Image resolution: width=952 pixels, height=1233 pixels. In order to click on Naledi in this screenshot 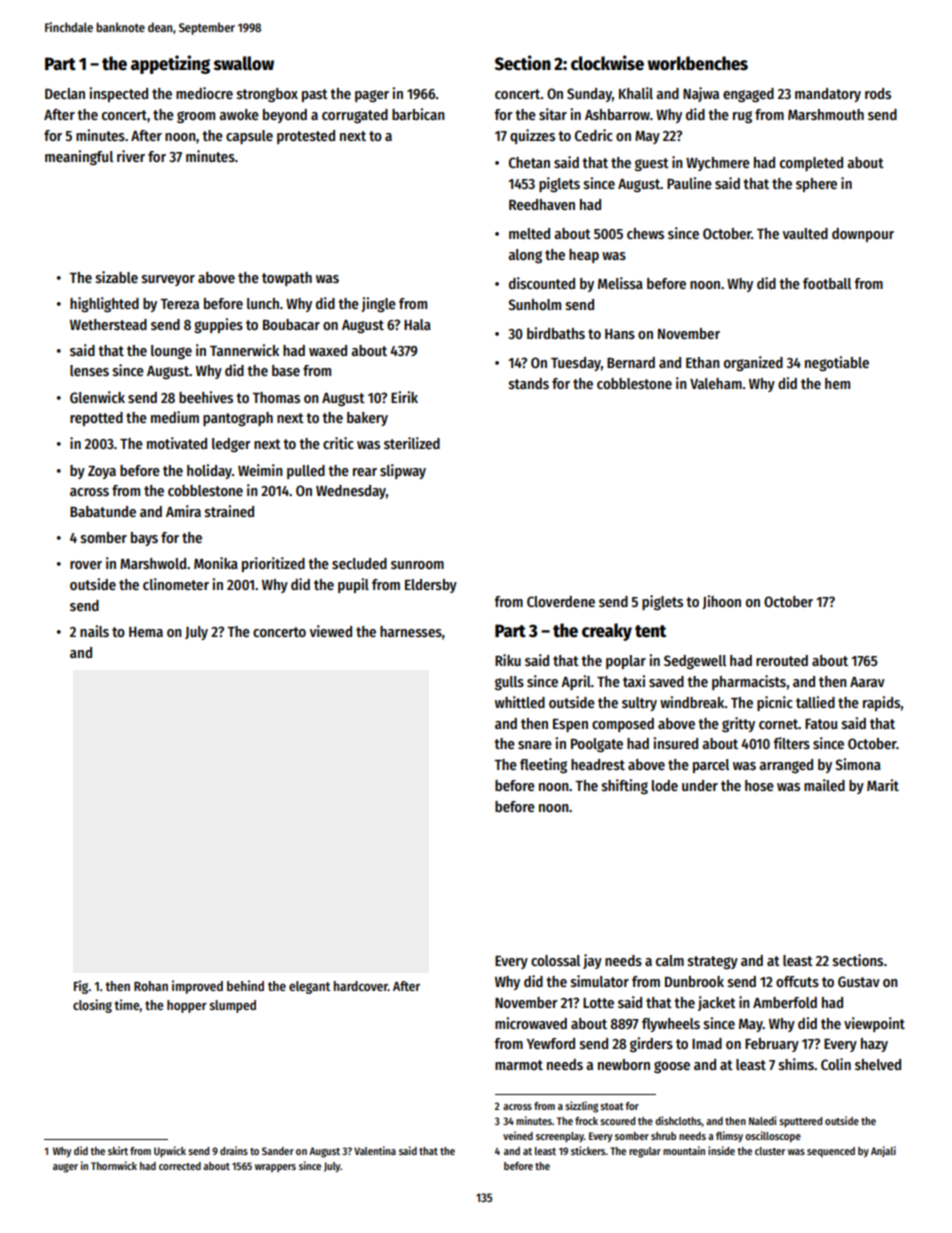, I will do `click(762, 1120)`.
